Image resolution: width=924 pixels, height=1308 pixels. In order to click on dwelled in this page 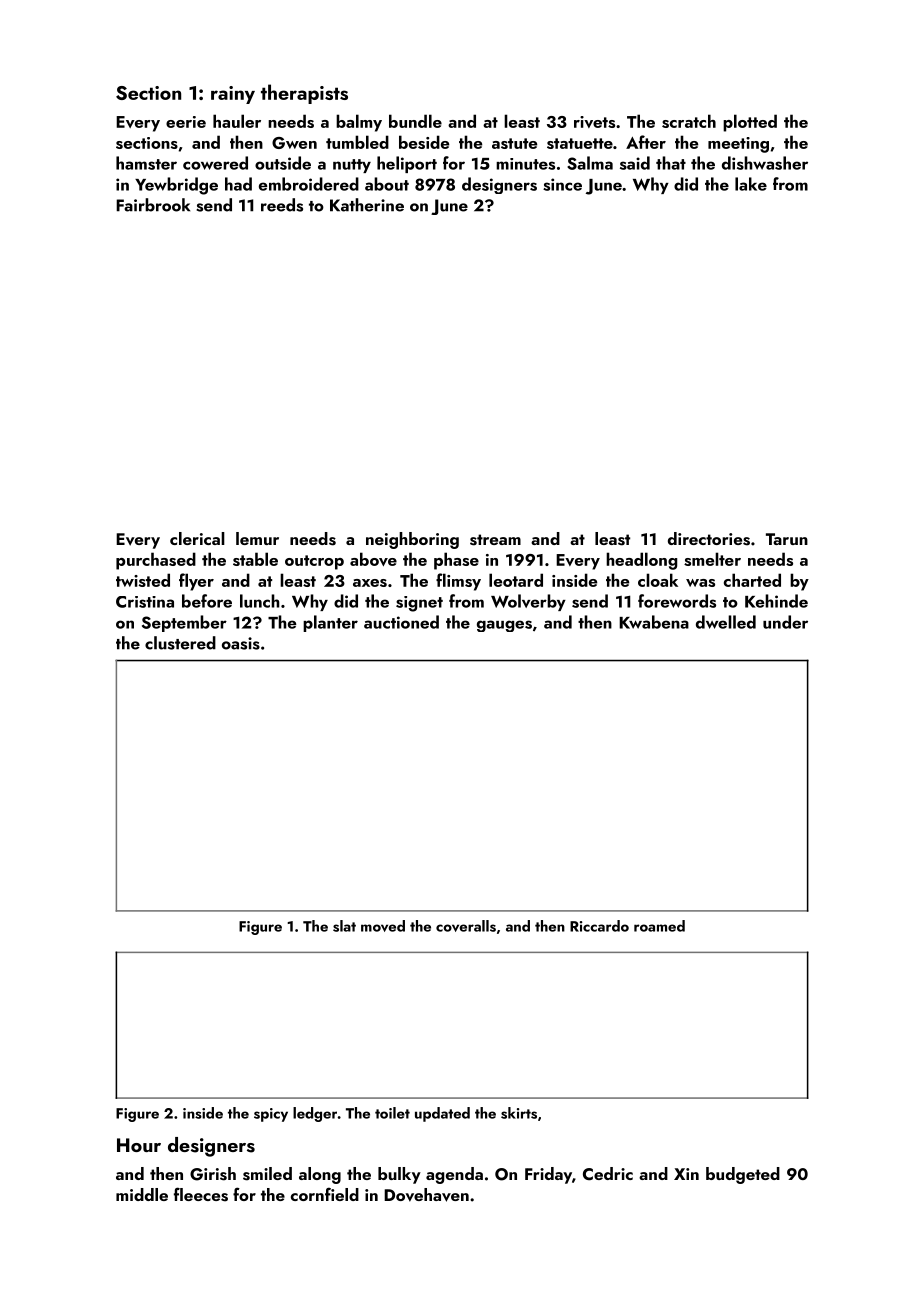, I will do `click(726, 622)`.
